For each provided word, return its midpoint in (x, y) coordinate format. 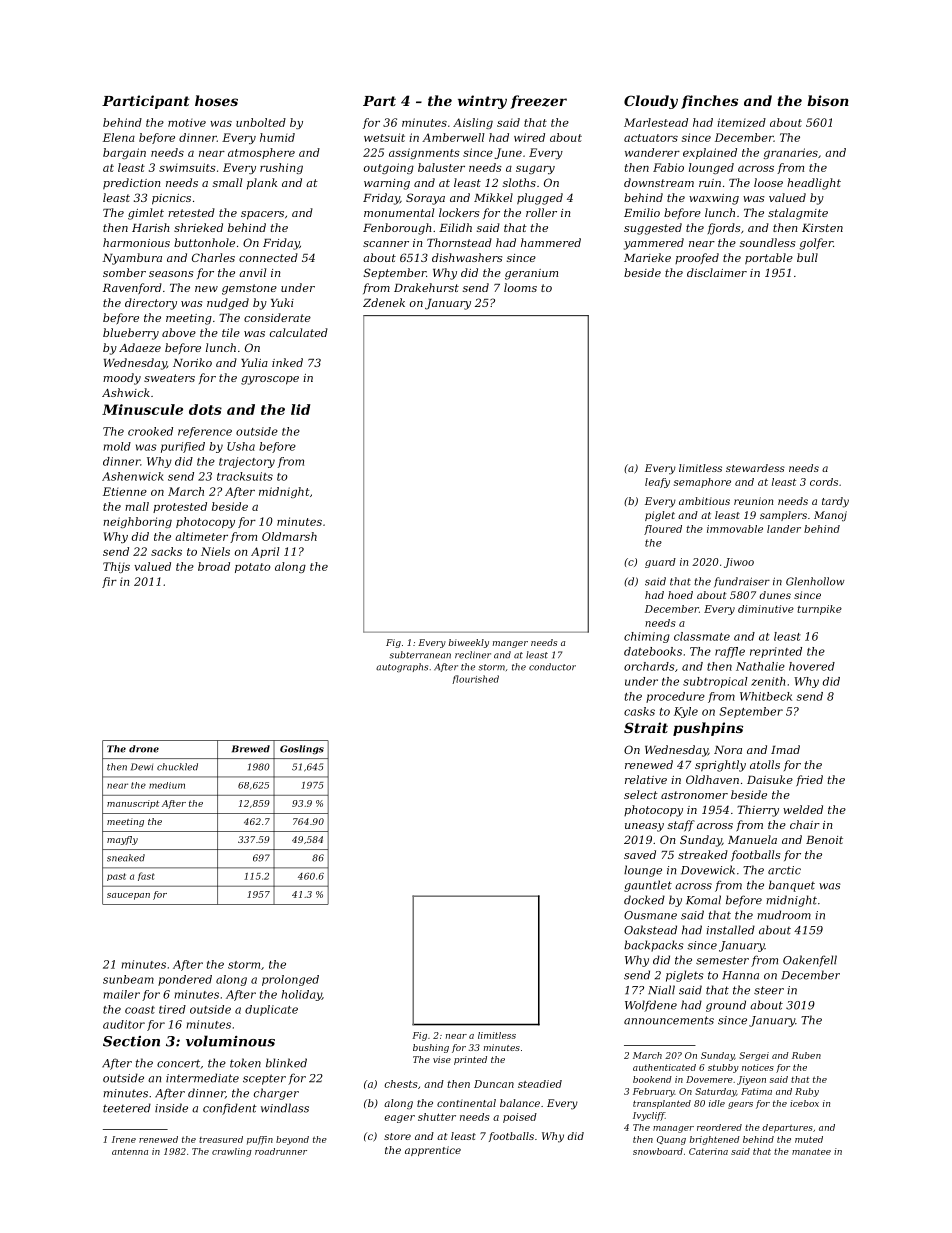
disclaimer (717, 272)
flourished (475, 679)
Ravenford (132, 288)
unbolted (261, 122)
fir (109, 582)
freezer (538, 102)
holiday (301, 995)
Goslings (302, 750)
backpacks (653, 946)
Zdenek (384, 302)
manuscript (133, 804)
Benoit (824, 840)
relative (646, 779)
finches (709, 102)
